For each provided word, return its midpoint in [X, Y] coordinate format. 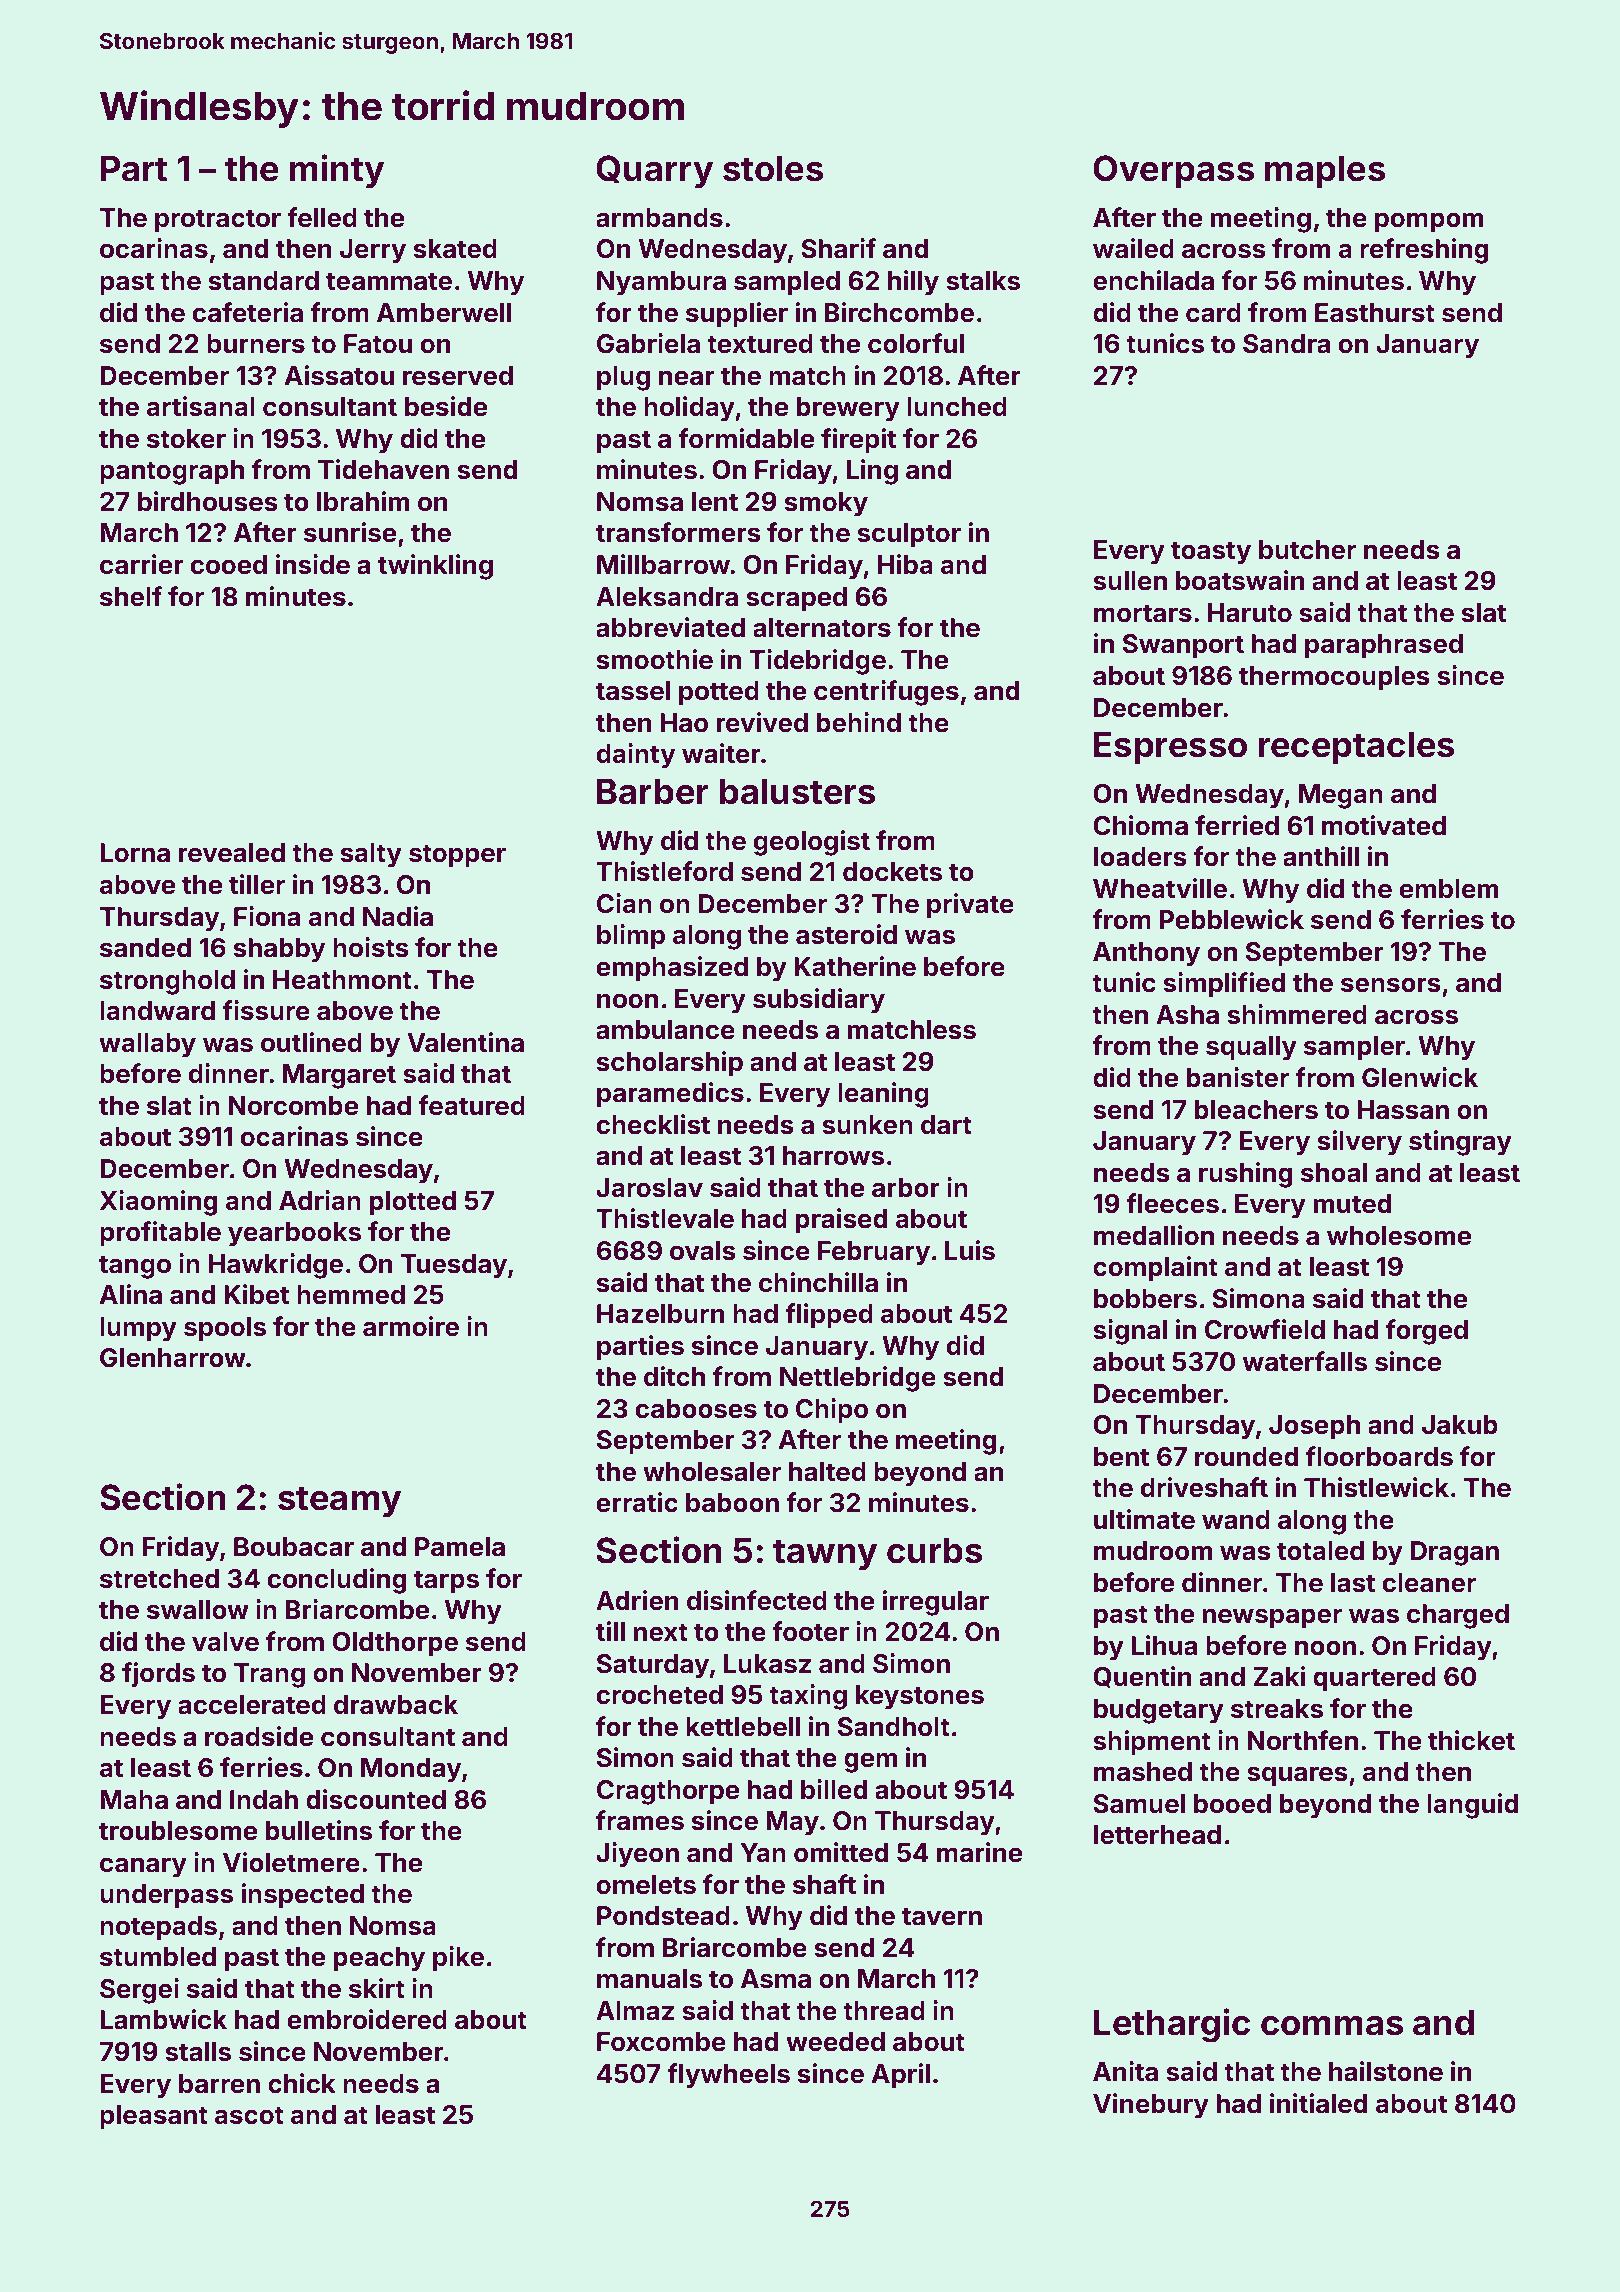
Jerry [373, 251]
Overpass [1173, 171]
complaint [1155, 1269]
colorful [916, 343]
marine [979, 1852]
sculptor [909, 535]
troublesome [178, 1831]
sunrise [350, 532]
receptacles [1356, 748]
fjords [158, 1675]
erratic [637, 1502]
